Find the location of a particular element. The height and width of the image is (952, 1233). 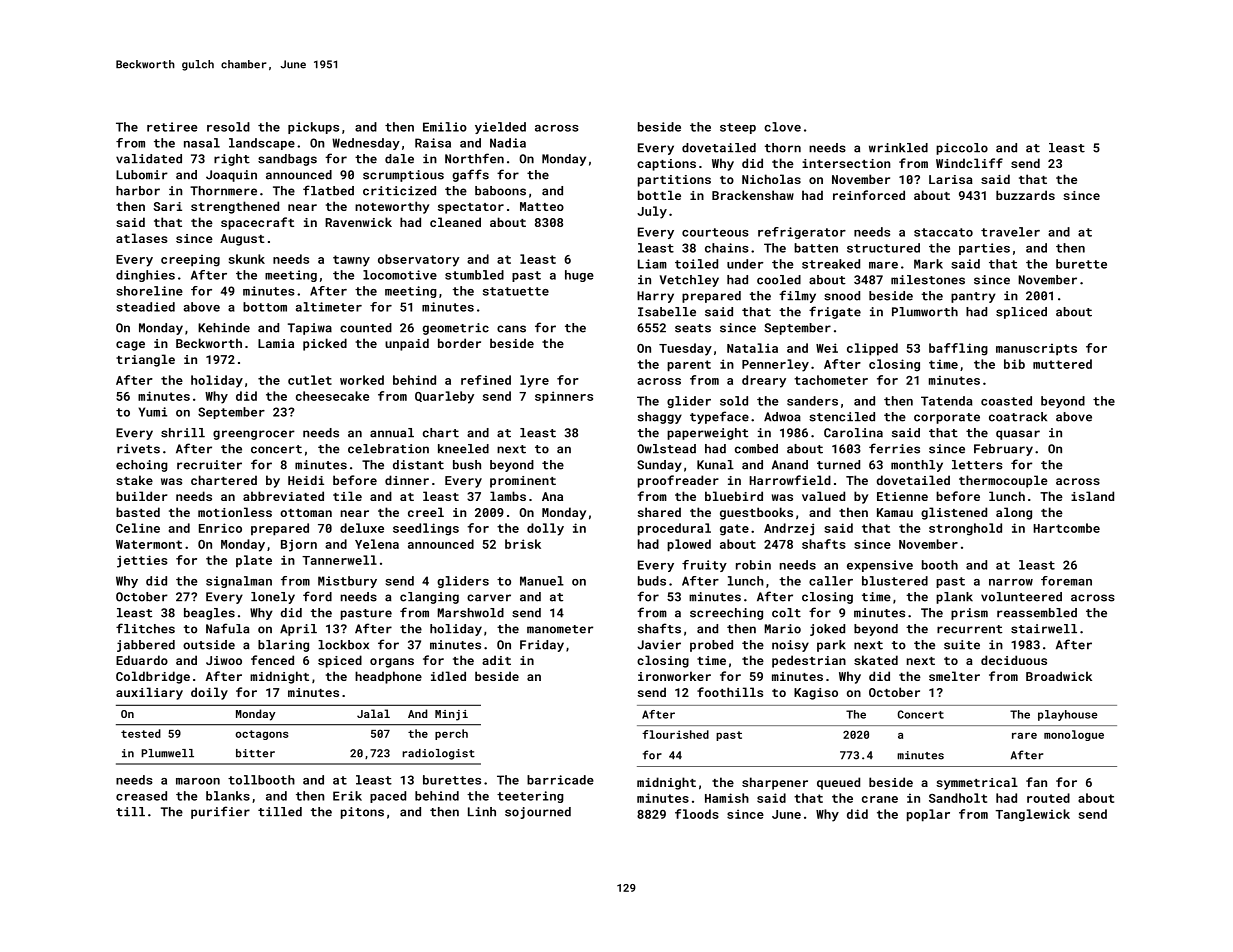

parent is located at coordinates (689, 366).
